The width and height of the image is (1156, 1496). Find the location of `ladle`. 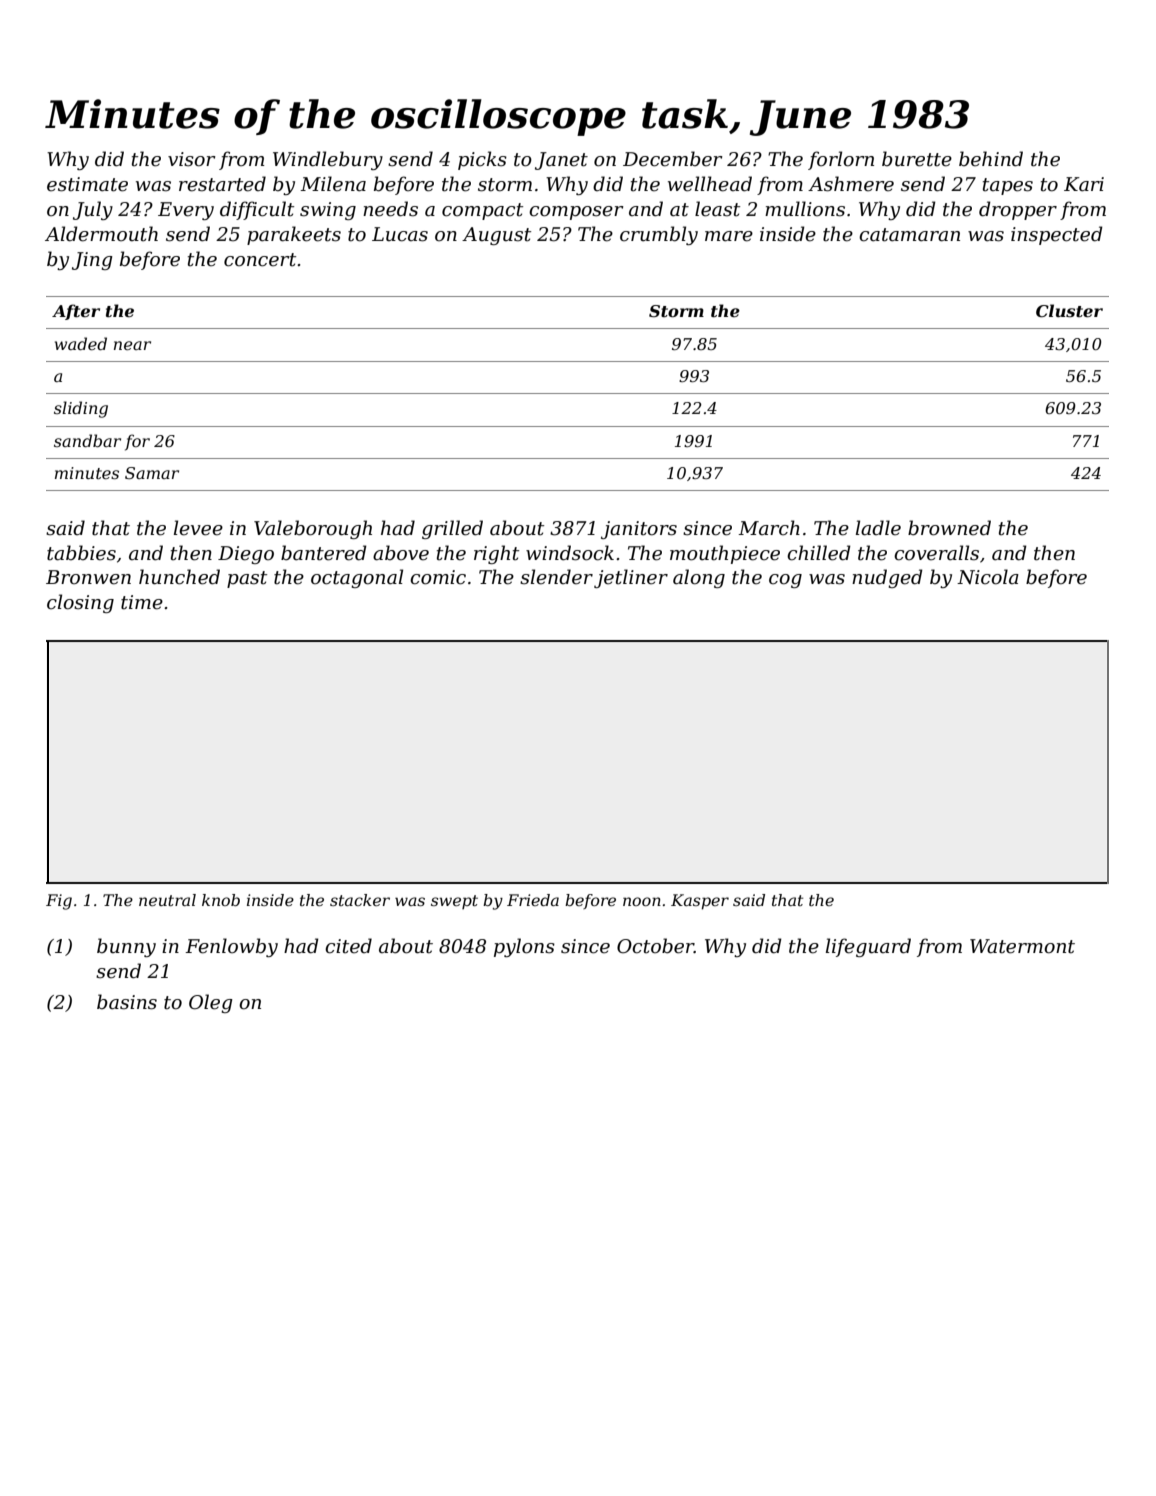

ladle is located at coordinates (878, 528).
